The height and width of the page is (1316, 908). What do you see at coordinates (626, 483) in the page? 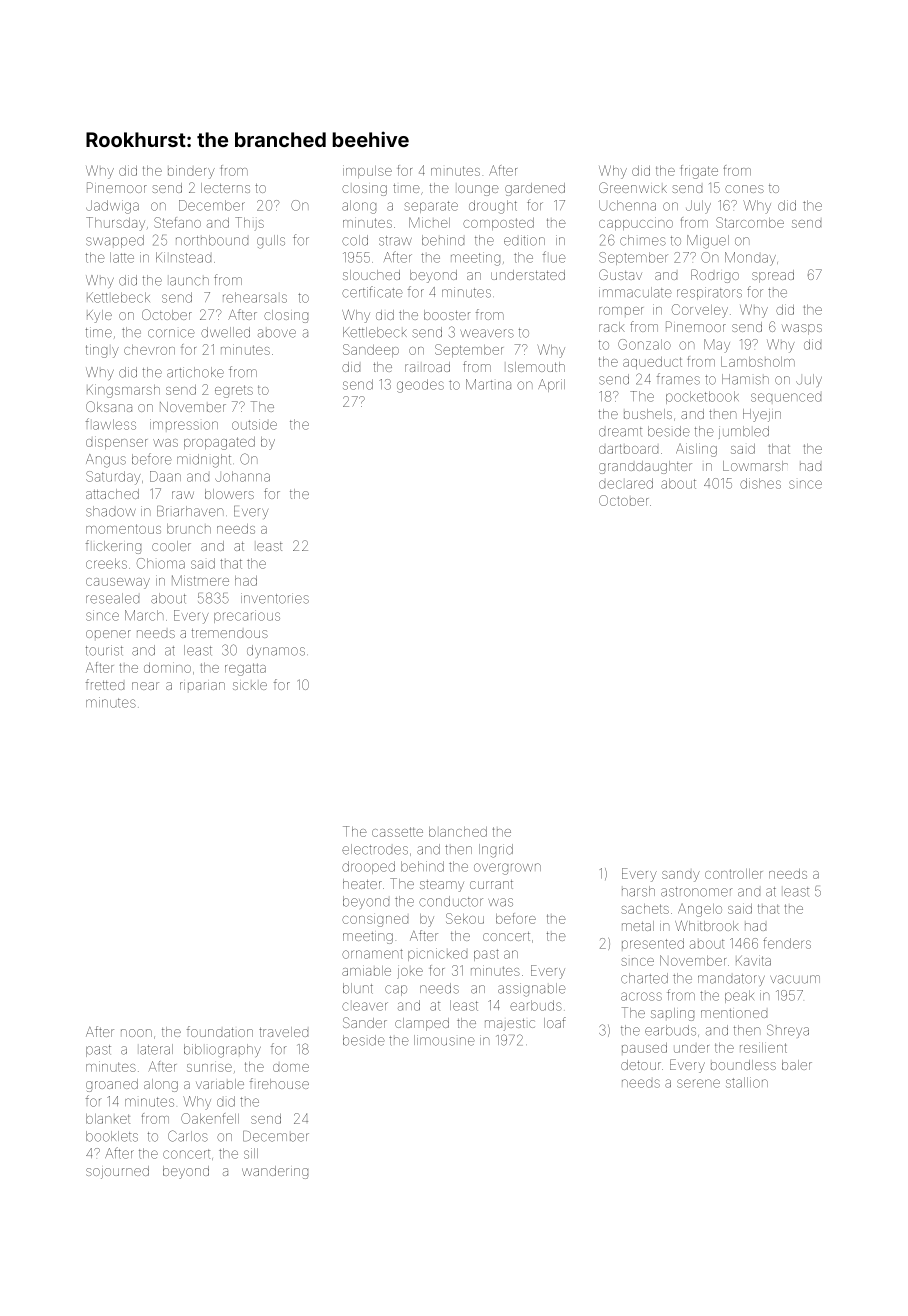
I see `declared` at bounding box center [626, 483].
